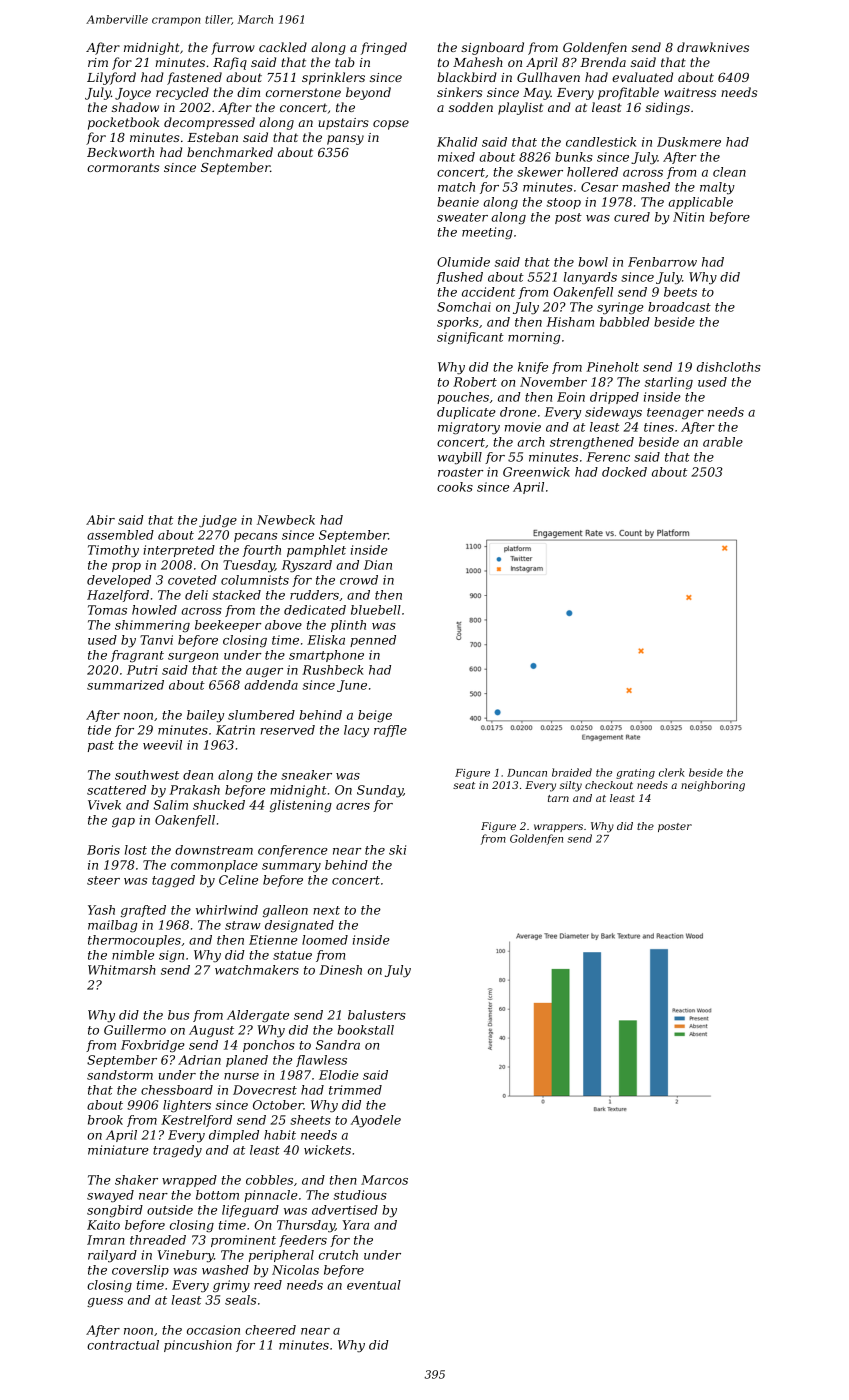 The image size is (849, 1400). I want to click on pinnacle, so click(271, 1196).
